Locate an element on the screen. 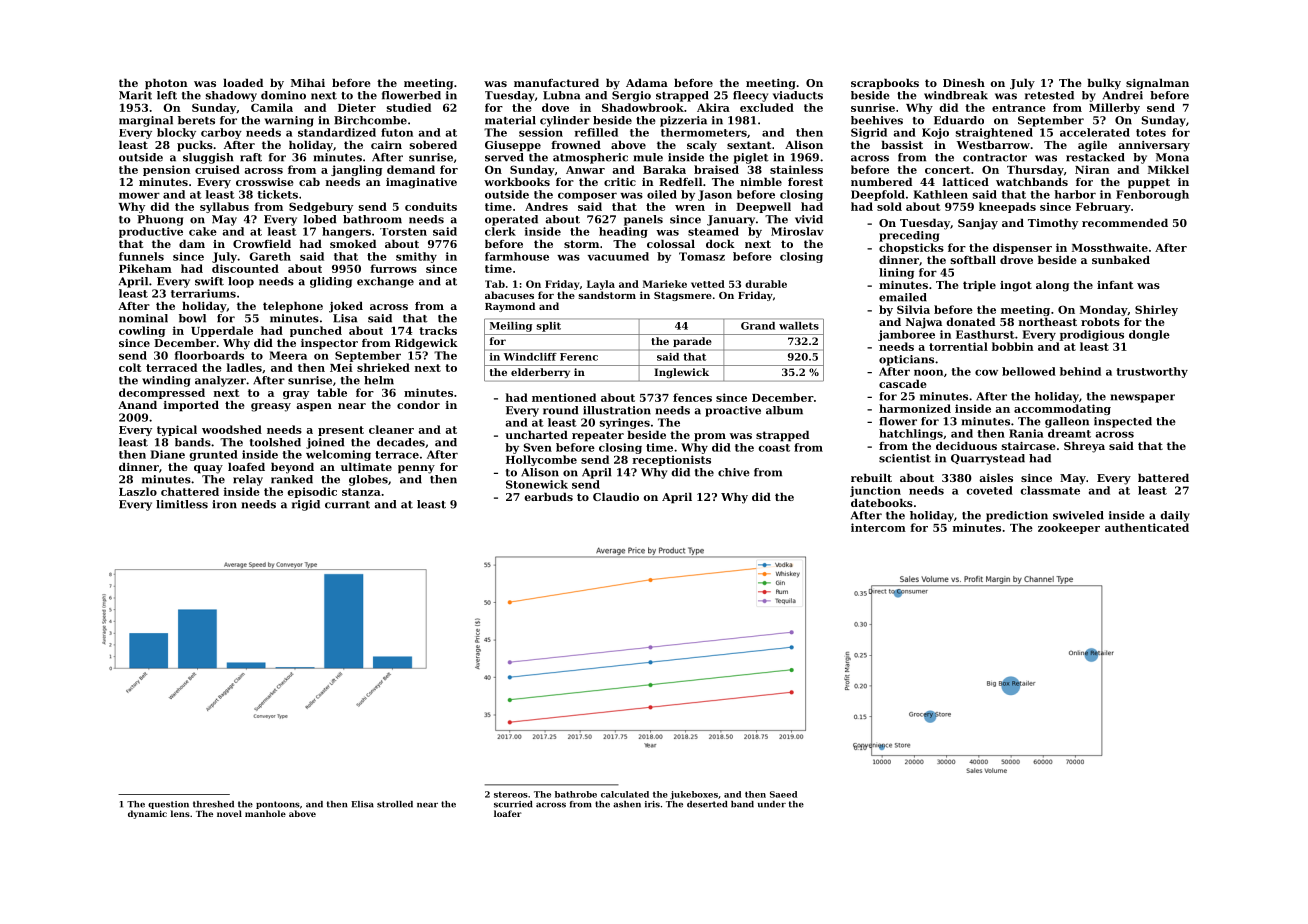 Image resolution: width=1308 pixels, height=924 pixels. ultimate is located at coordinates (366, 466).
